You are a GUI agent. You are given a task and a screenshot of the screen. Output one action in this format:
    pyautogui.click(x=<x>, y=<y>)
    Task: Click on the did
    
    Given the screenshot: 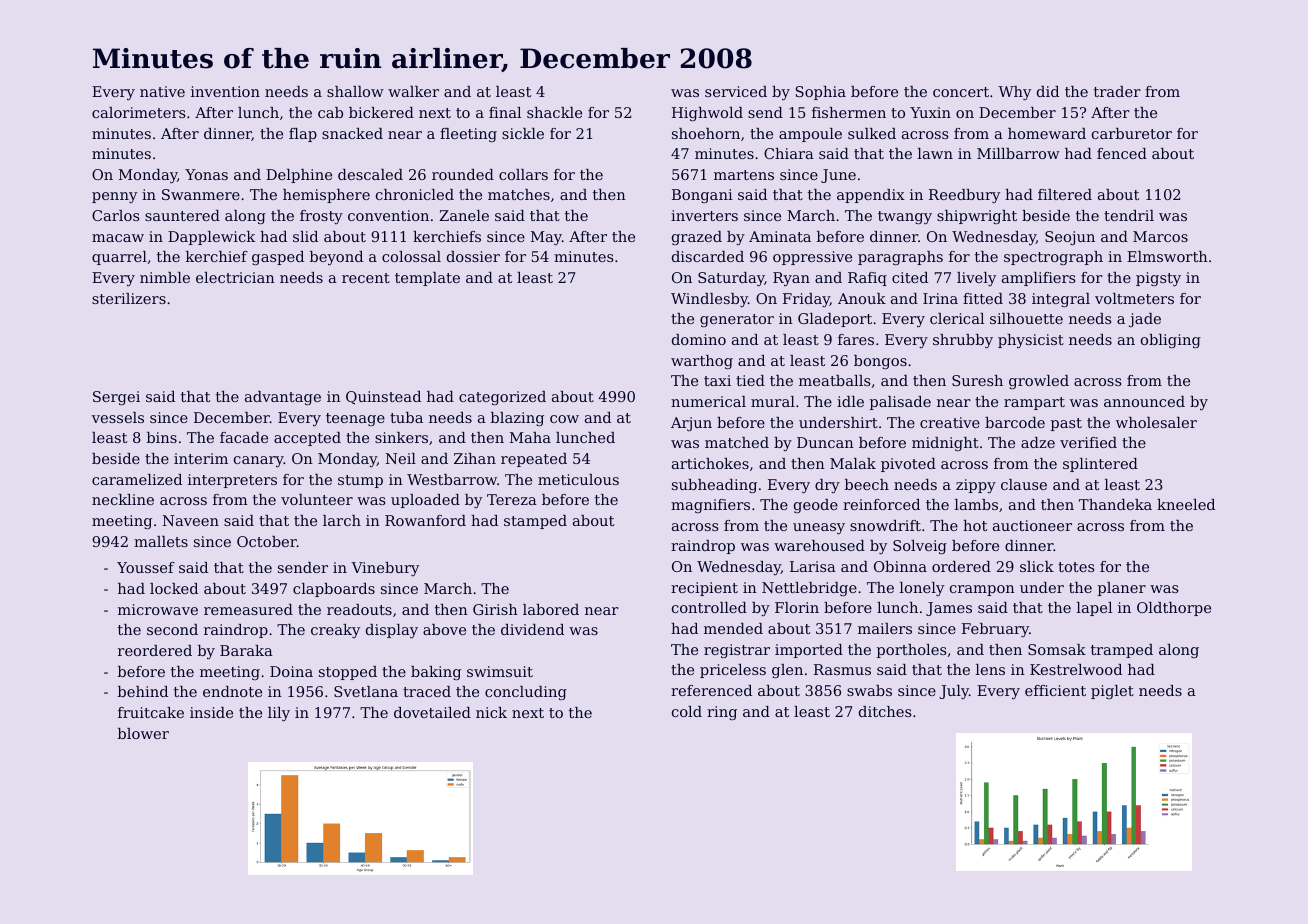 What is the action you would take?
    pyautogui.click(x=1048, y=91)
